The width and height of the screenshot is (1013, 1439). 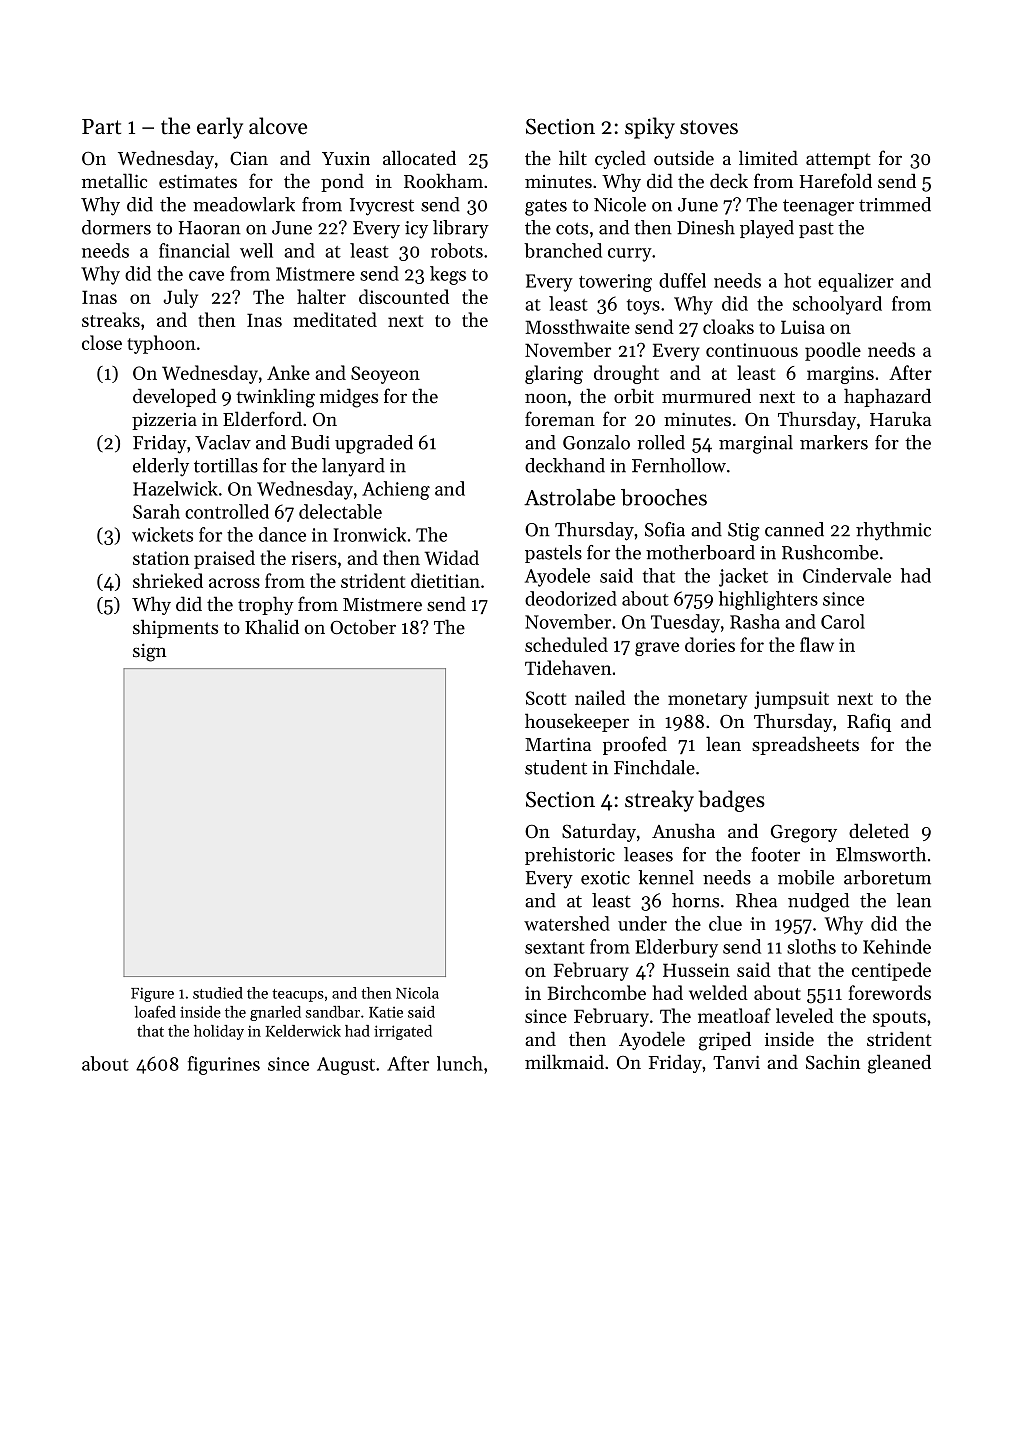 I want to click on sloths, so click(x=811, y=946).
